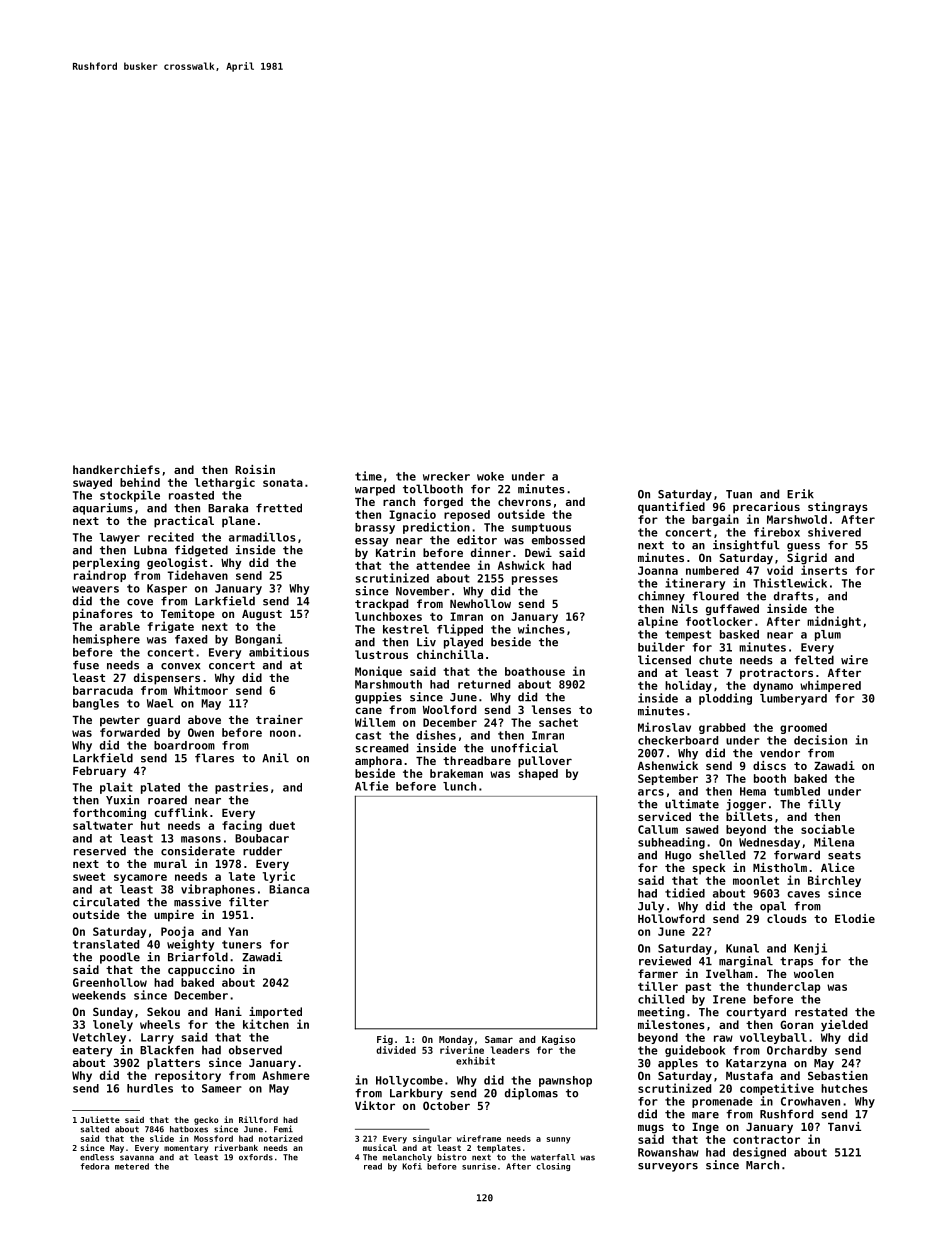 The image size is (952, 1233). Describe the element at coordinates (368, 476) in the image. I see `time` at that location.
